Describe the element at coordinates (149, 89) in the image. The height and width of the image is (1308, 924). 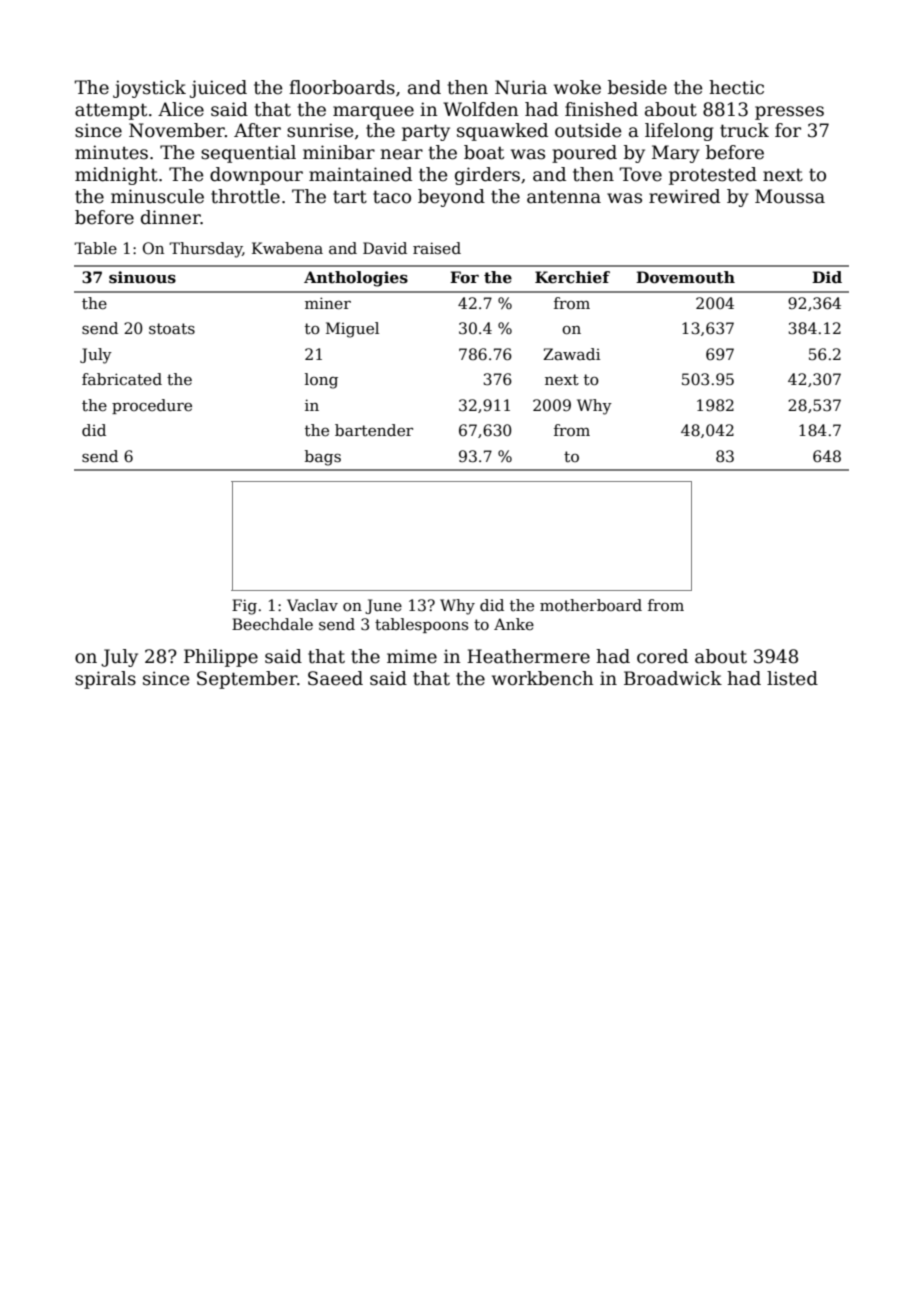
I see `joystick` at that location.
